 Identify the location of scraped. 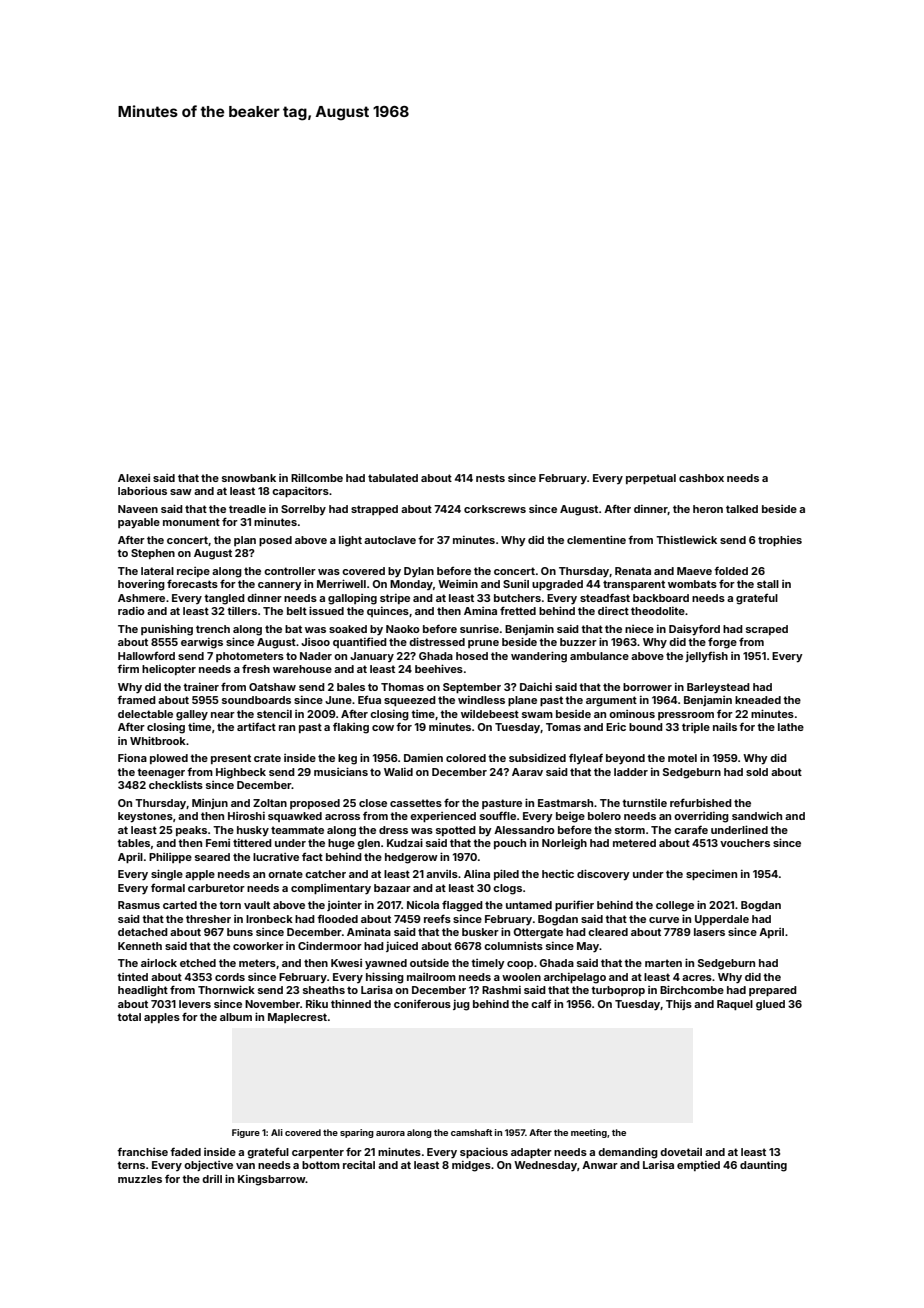
(767, 630).
